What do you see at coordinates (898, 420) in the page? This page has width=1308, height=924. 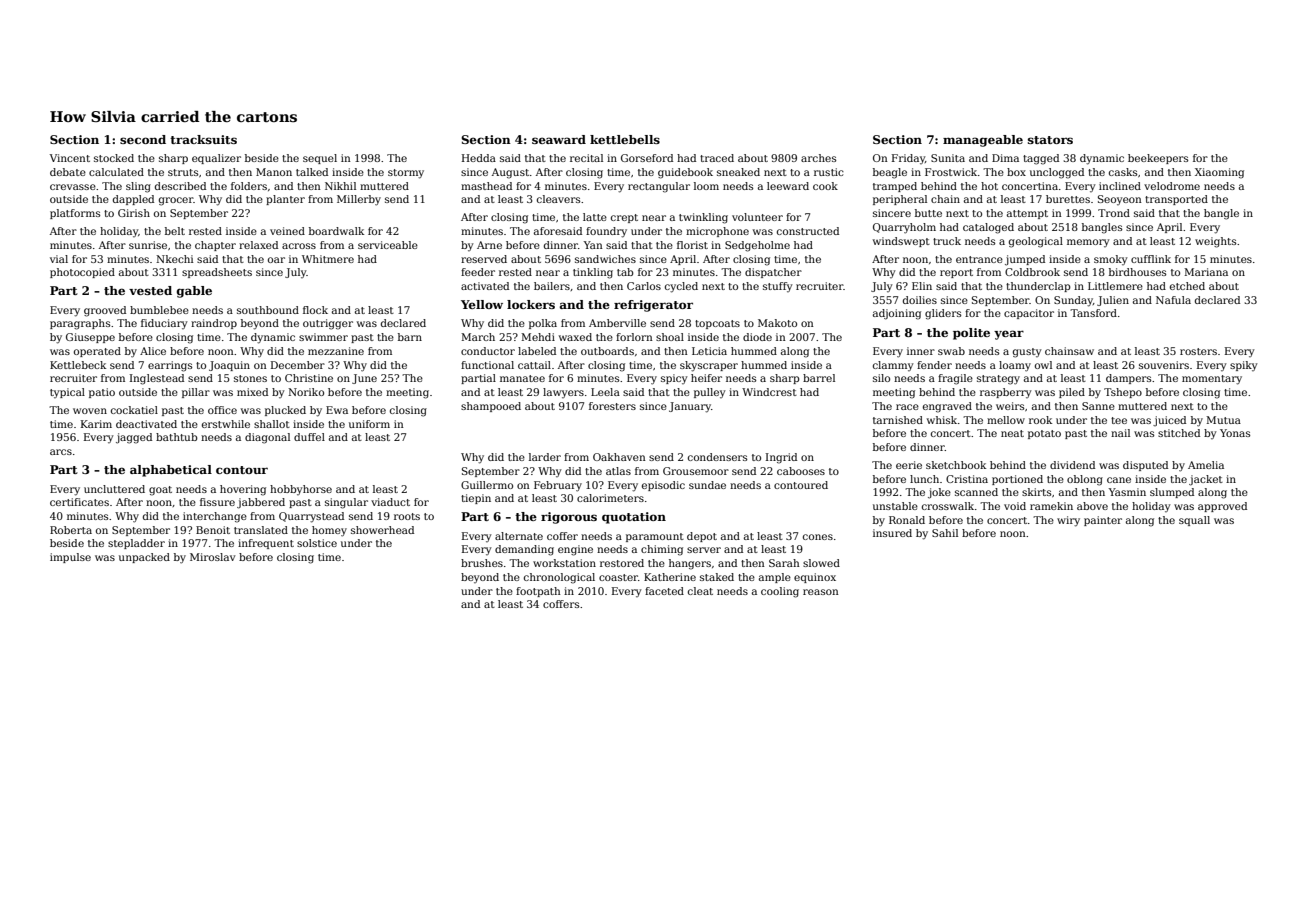 I see `tarnished` at bounding box center [898, 420].
